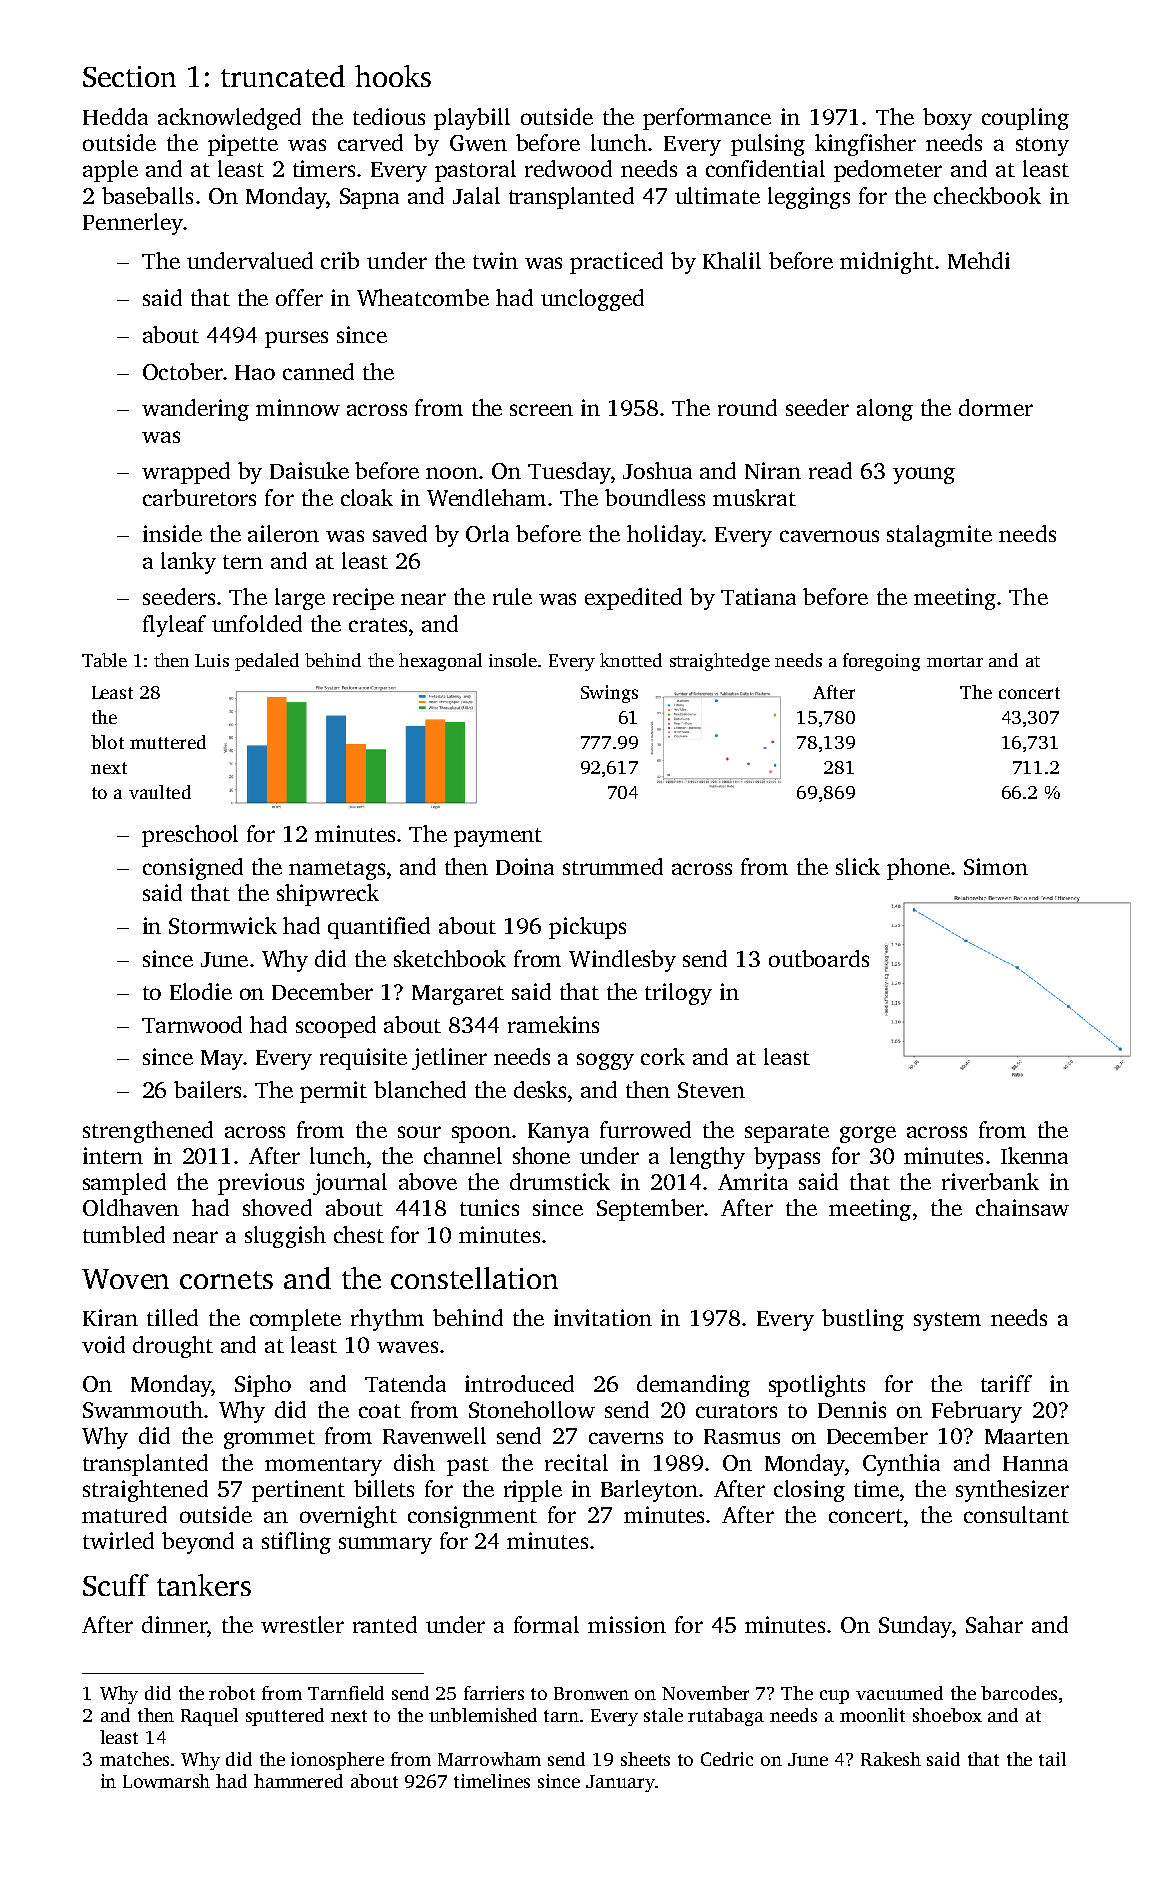  What do you see at coordinates (863, 1320) in the page?
I see `bustling` at bounding box center [863, 1320].
